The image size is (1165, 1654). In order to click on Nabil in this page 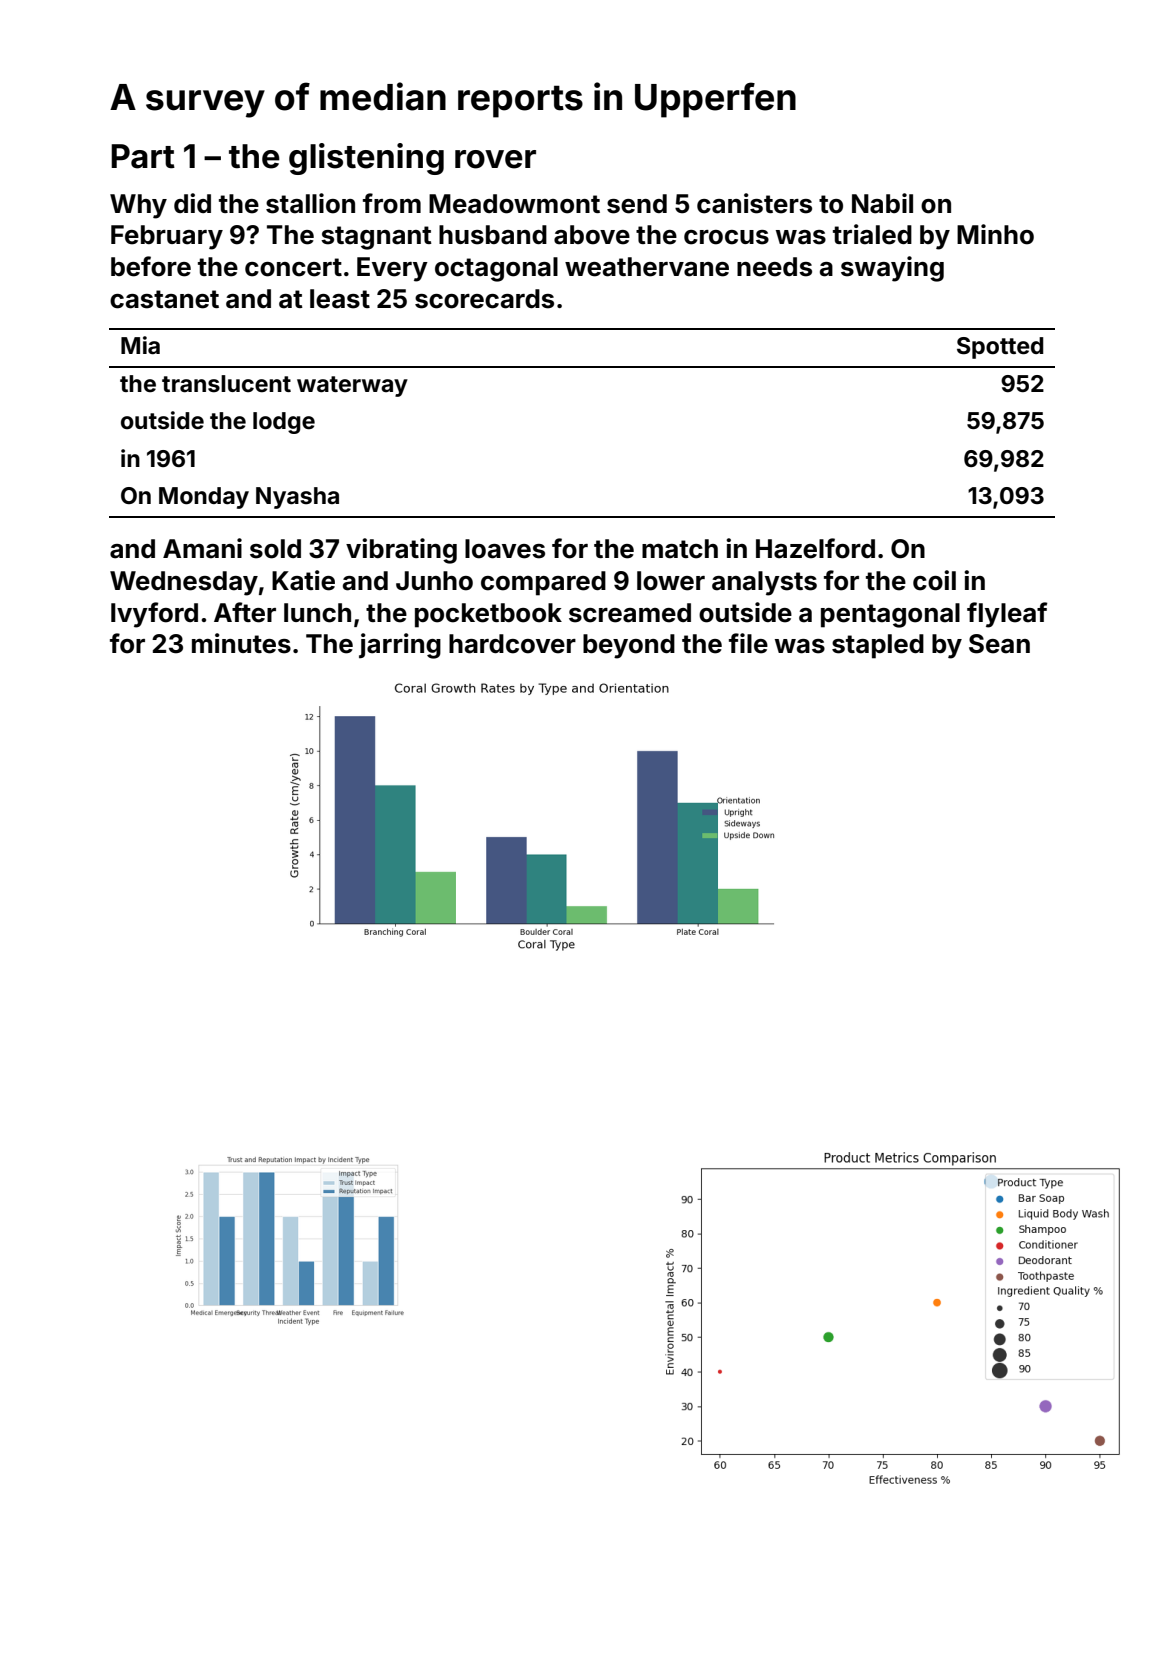, I will do `click(882, 203)`.
